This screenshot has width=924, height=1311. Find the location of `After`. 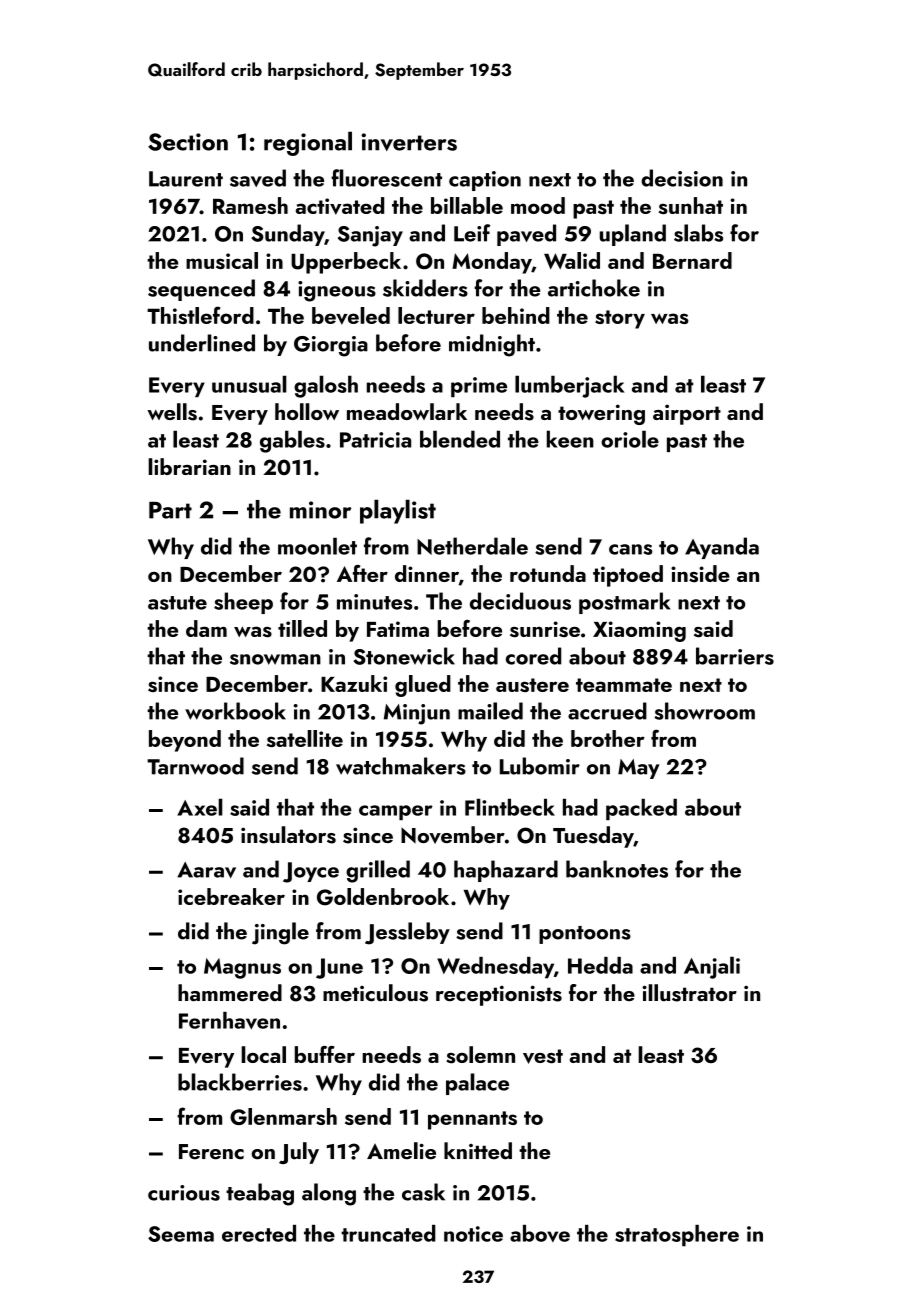

After is located at coordinates (362, 573).
